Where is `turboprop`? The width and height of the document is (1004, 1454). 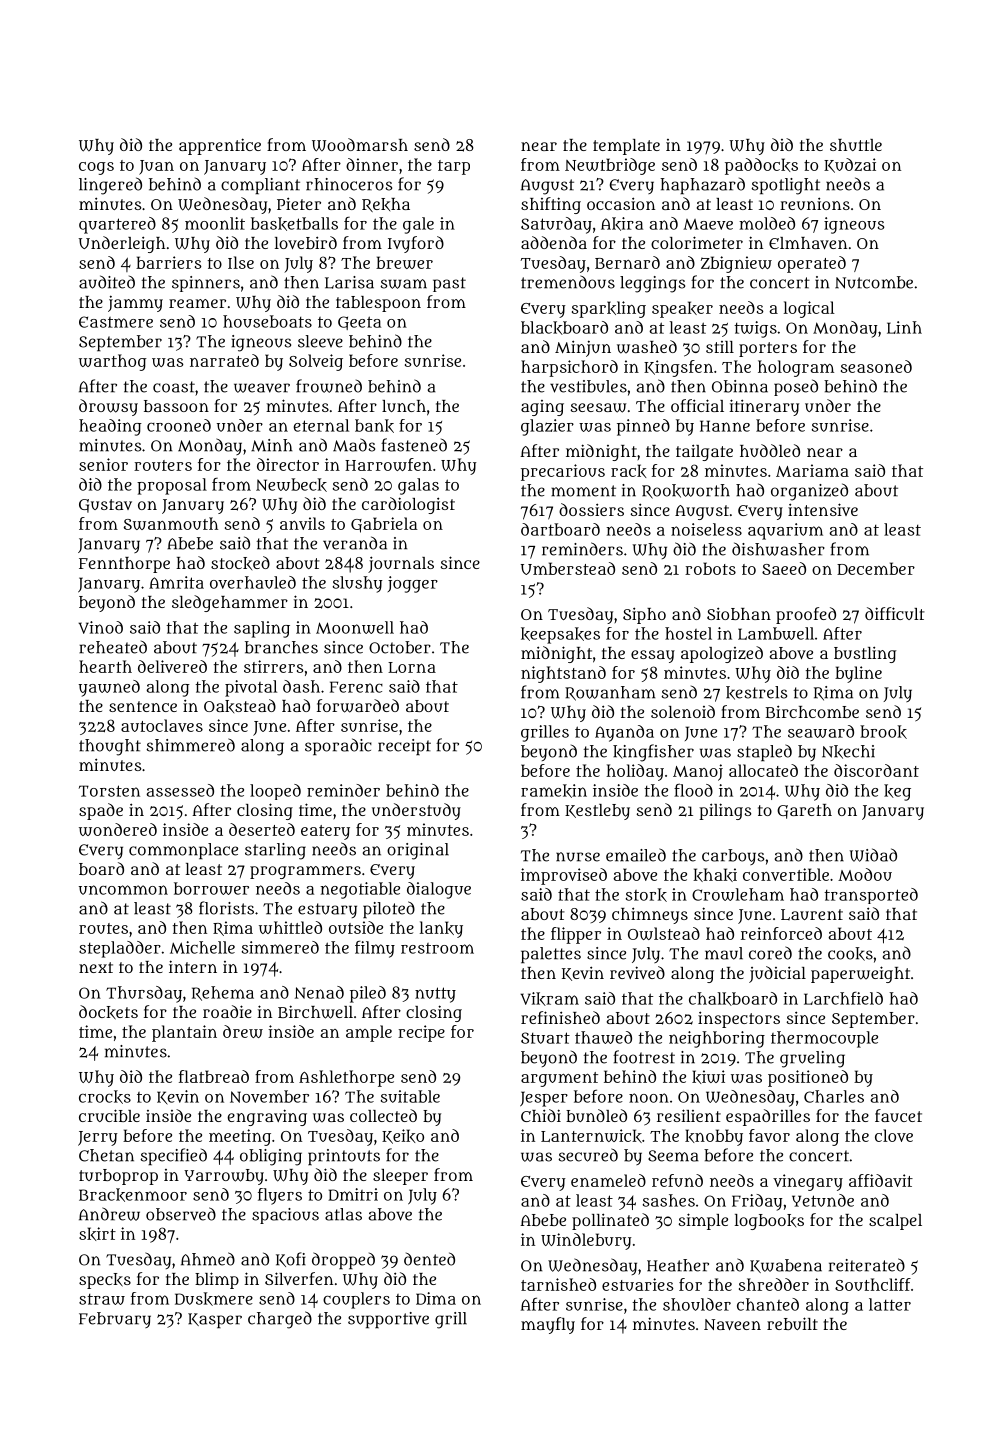
turboprop is located at coordinates (118, 1177).
